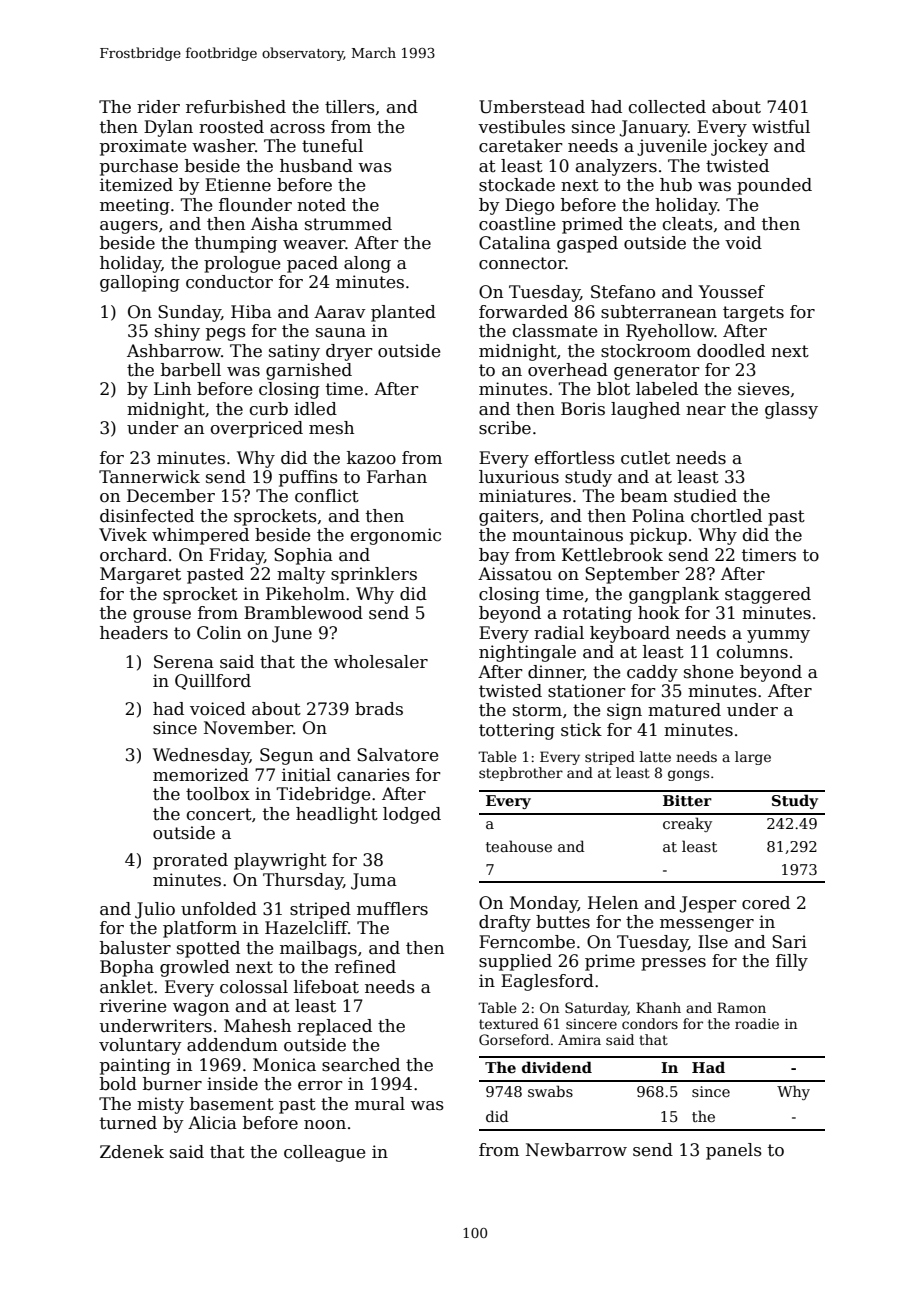 Image resolution: width=924 pixels, height=1311 pixels. What do you see at coordinates (380, 1104) in the screenshot?
I see `mural` at bounding box center [380, 1104].
